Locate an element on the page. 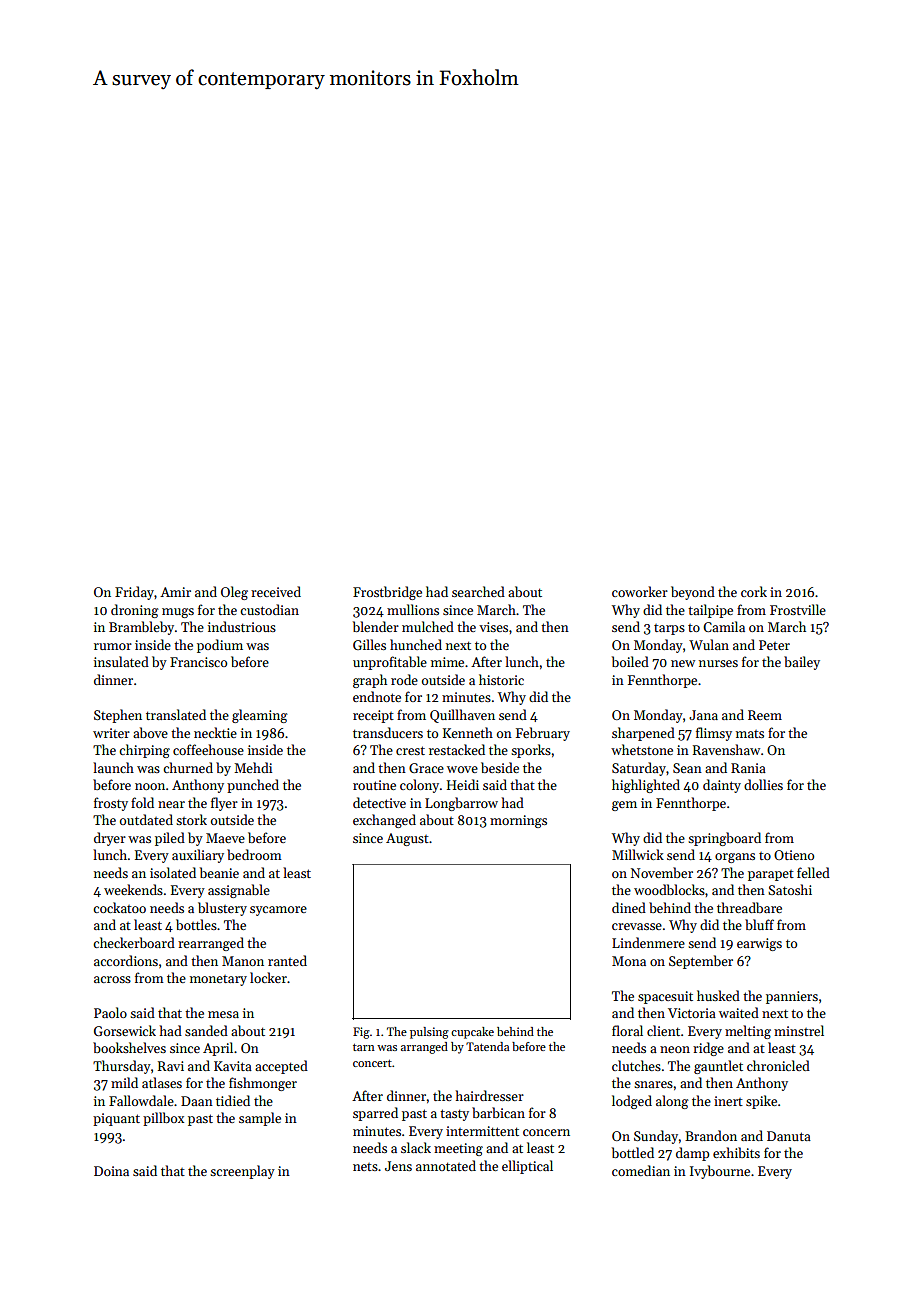 Image resolution: width=924 pixels, height=1308 pixels. launch is located at coordinates (113, 767).
